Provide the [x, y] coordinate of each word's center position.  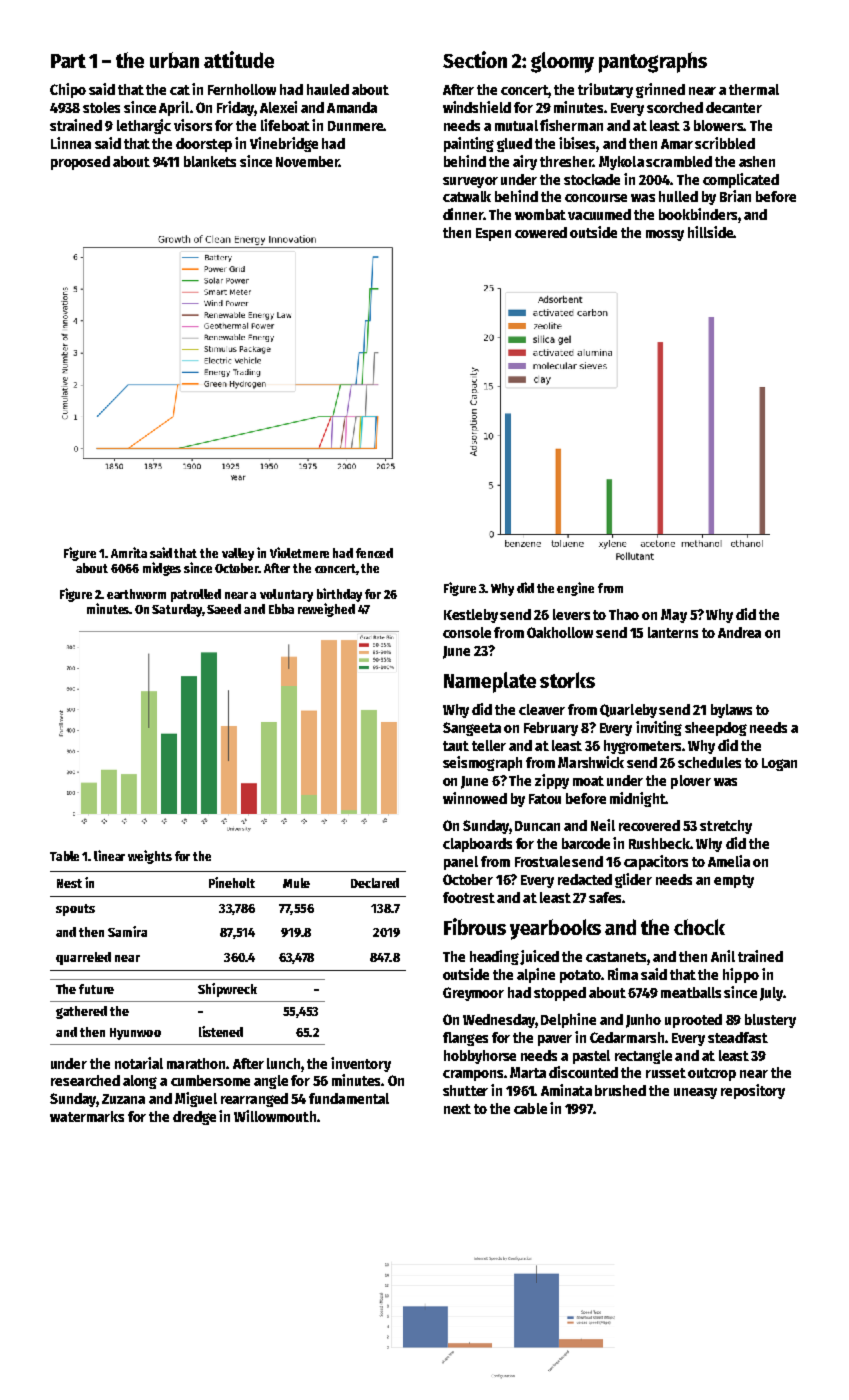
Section [475, 59]
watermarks [87, 1116]
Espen [493, 234]
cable [530, 1108]
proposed [80, 163]
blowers [718, 125]
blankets [210, 161]
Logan [779, 764]
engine [575, 589]
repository [753, 1091]
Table [64, 856]
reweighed [326, 610]
